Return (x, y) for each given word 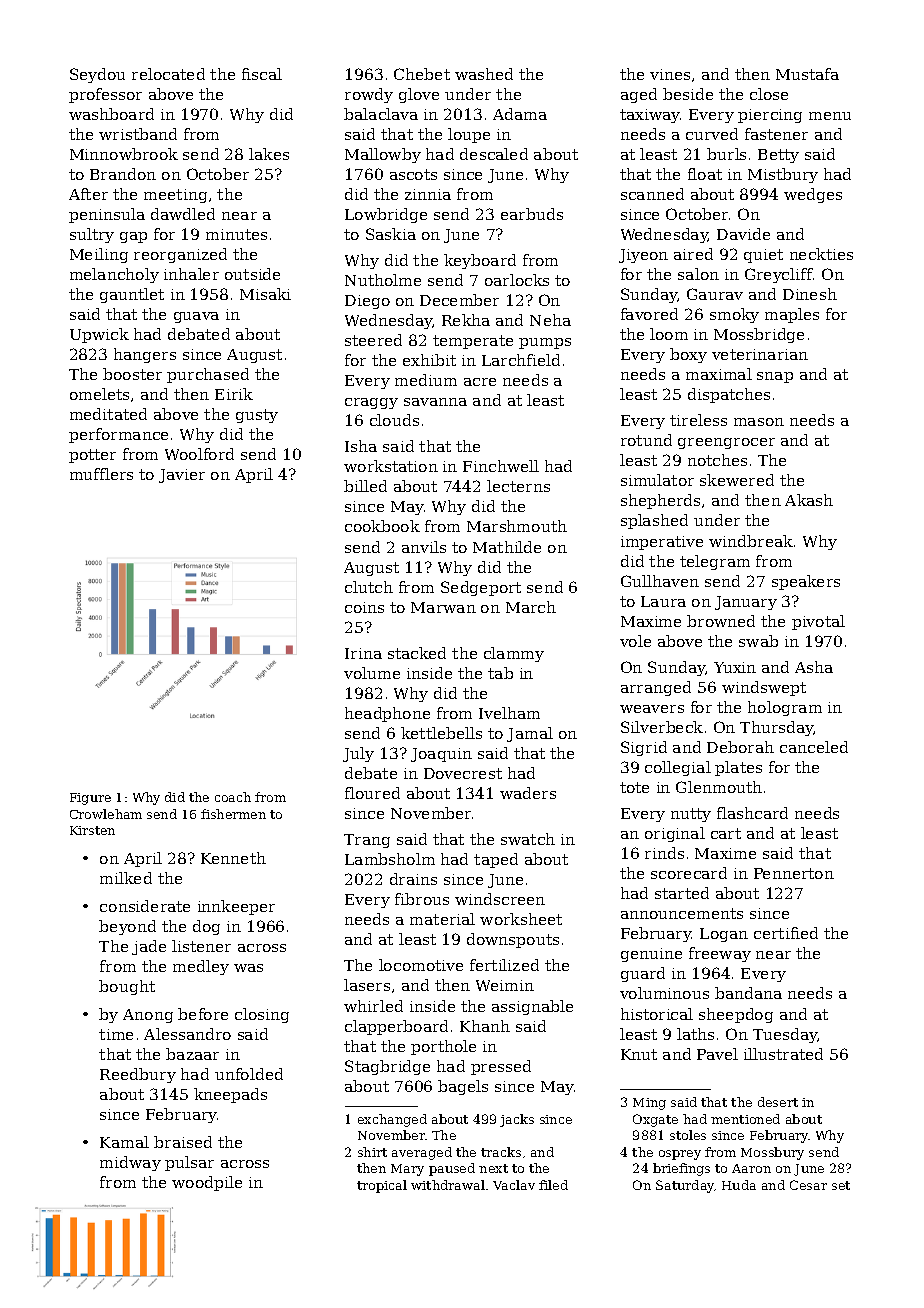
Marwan (443, 607)
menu (830, 116)
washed (484, 74)
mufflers (101, 474)
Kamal (124, 1142)
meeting (175, 196)
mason (759, 422)
